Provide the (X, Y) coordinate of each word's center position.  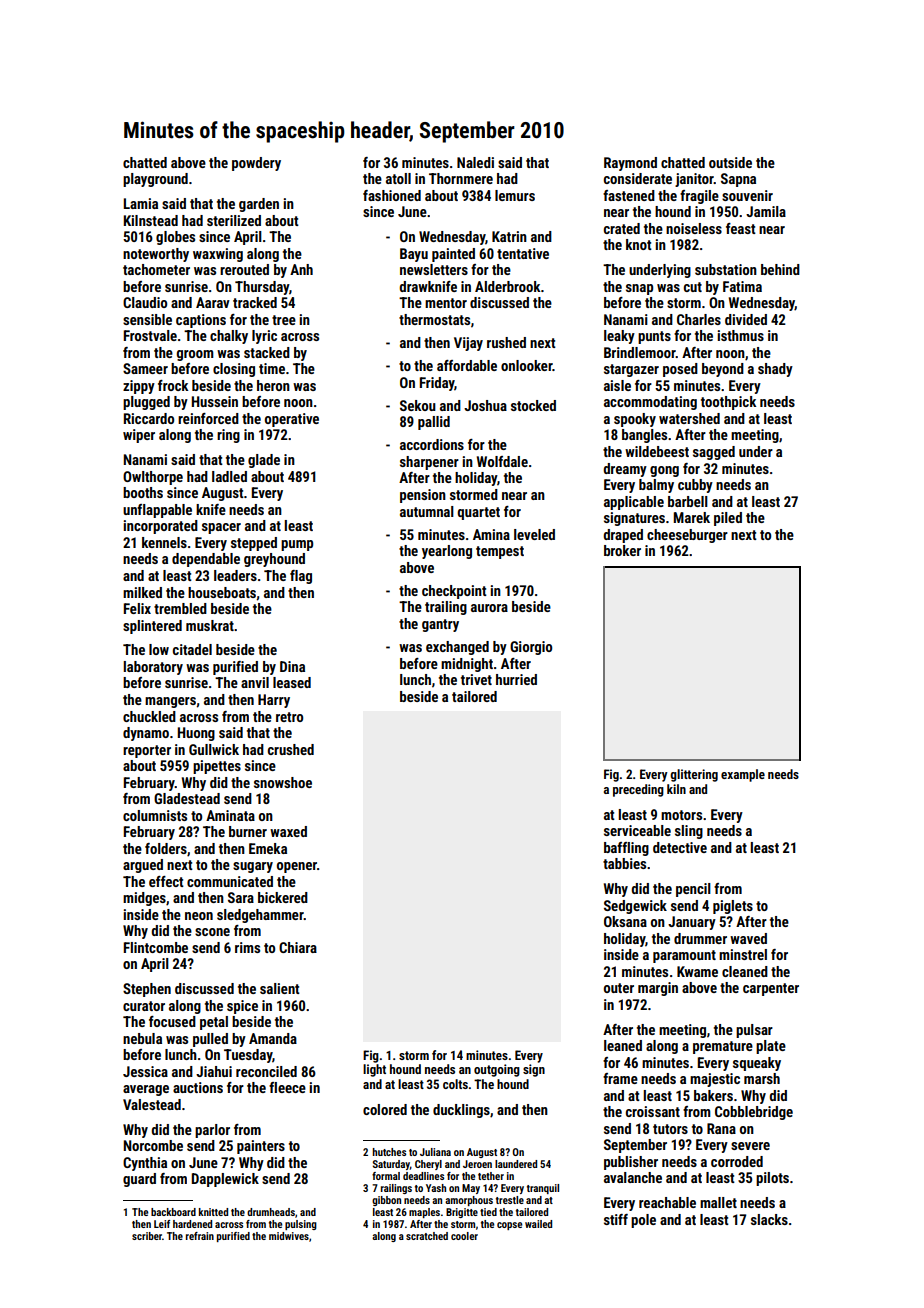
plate (771, 1047)
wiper (139, 436)
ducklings (461, 1111)
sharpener (429, 463)
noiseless (694, 228)
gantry (440, 625)
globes (175, 238)
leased (292, 682)
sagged (714, 453)
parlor (212, 1131)
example (743, 775)
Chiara (298, 947)
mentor (446, 303)
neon (199, 916)
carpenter (771, 989)
